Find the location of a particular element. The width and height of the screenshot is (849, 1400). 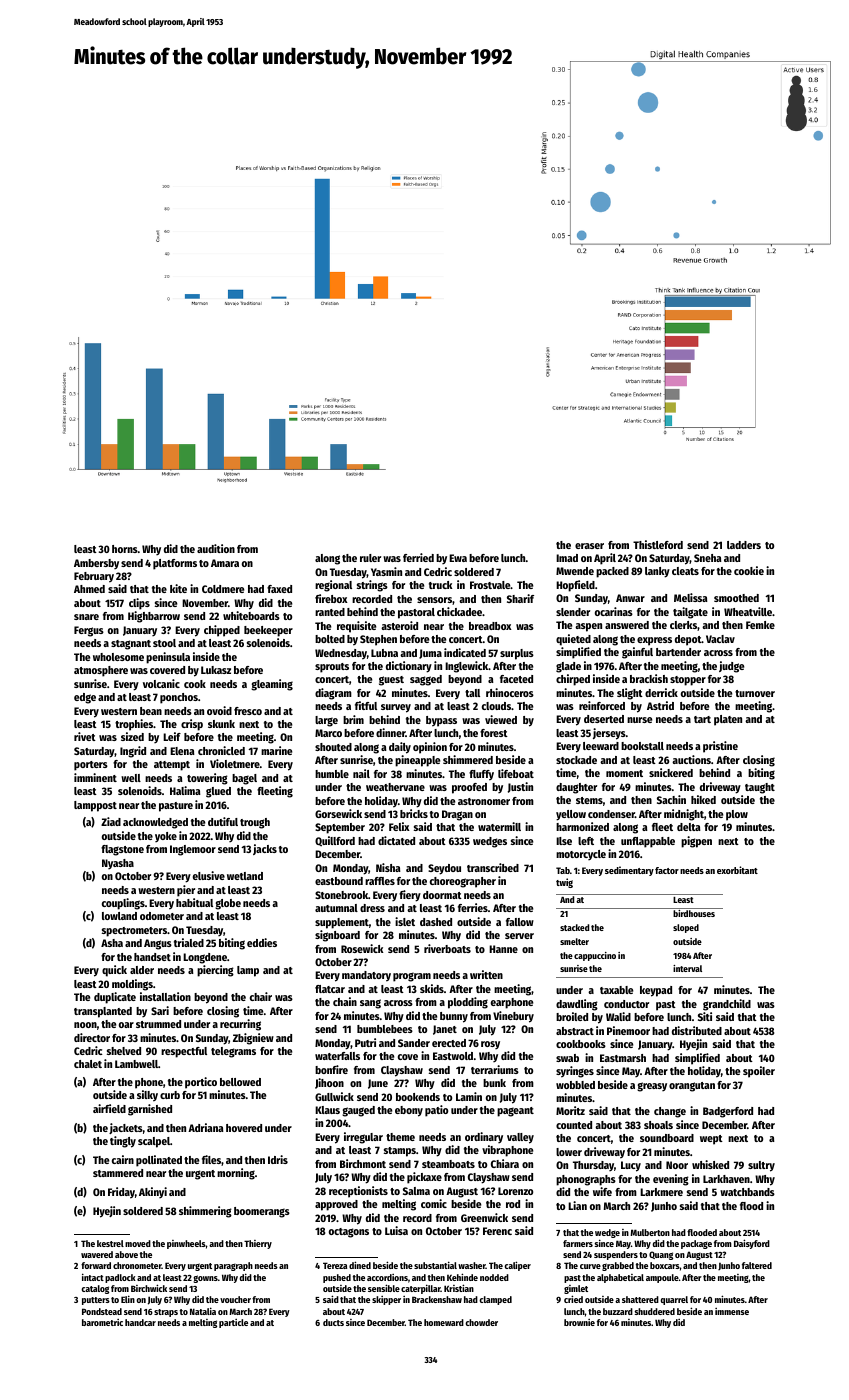

immense is located at coordinates (732, 1311).
